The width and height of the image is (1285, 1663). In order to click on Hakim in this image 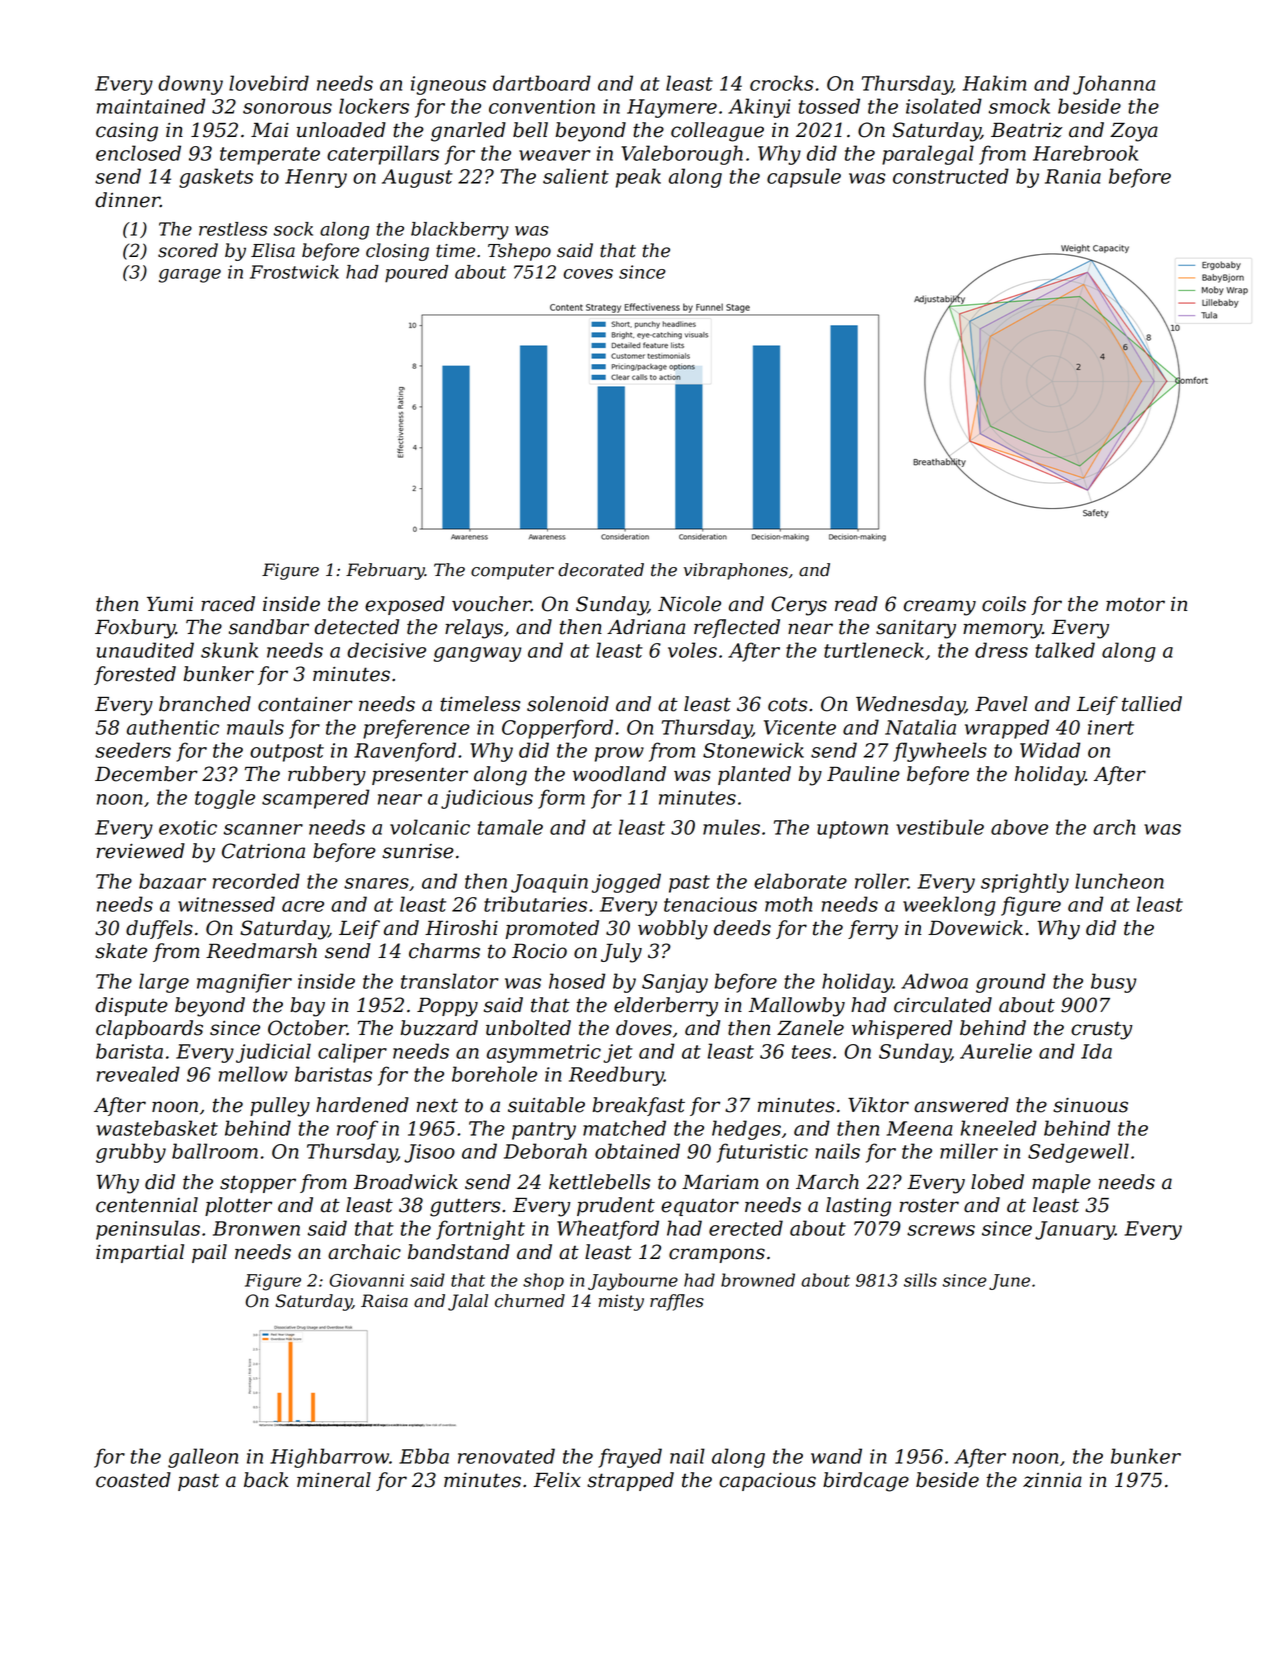, I will do `click(994, 83)`.
